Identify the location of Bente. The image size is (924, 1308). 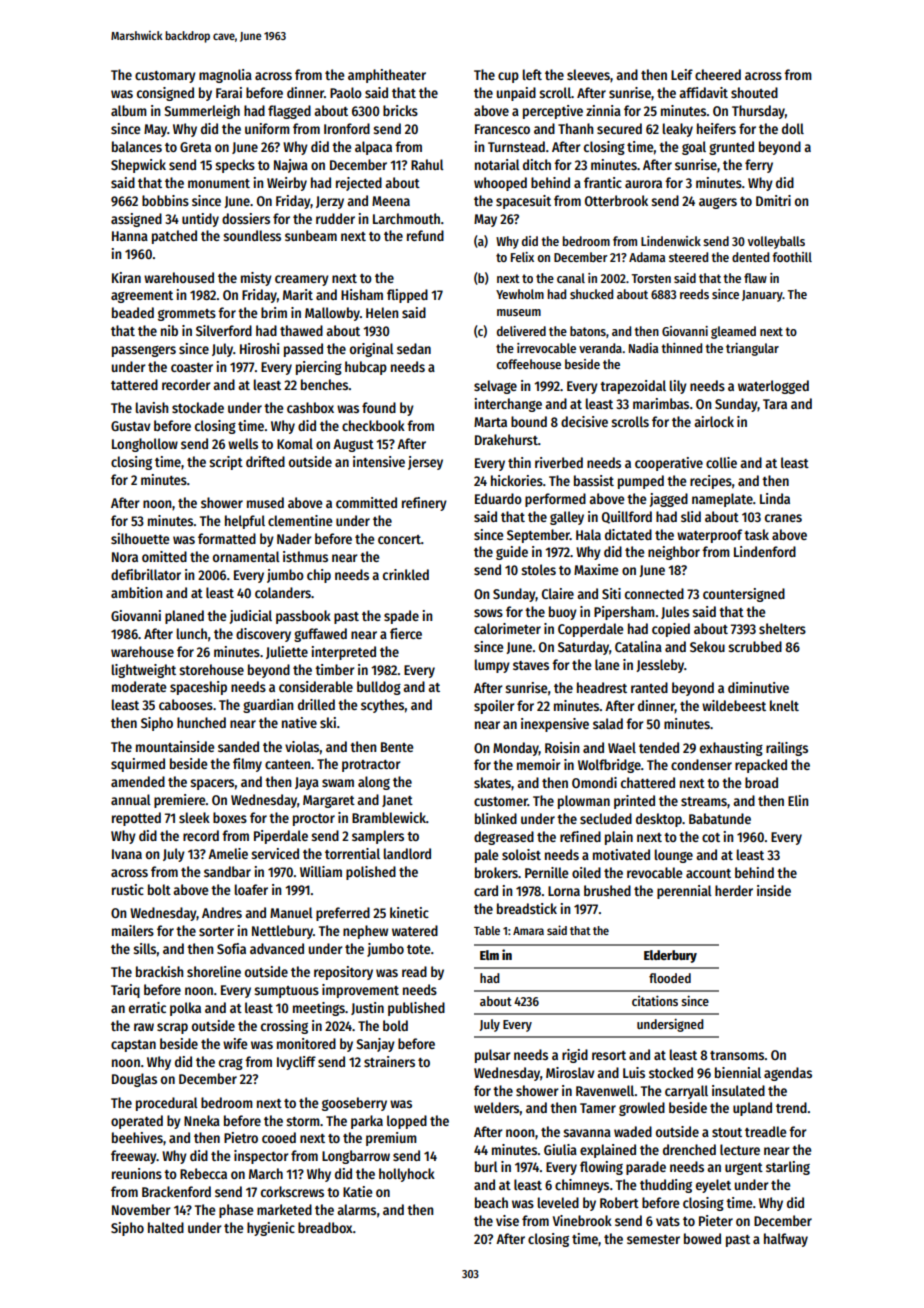
(397, 747).
